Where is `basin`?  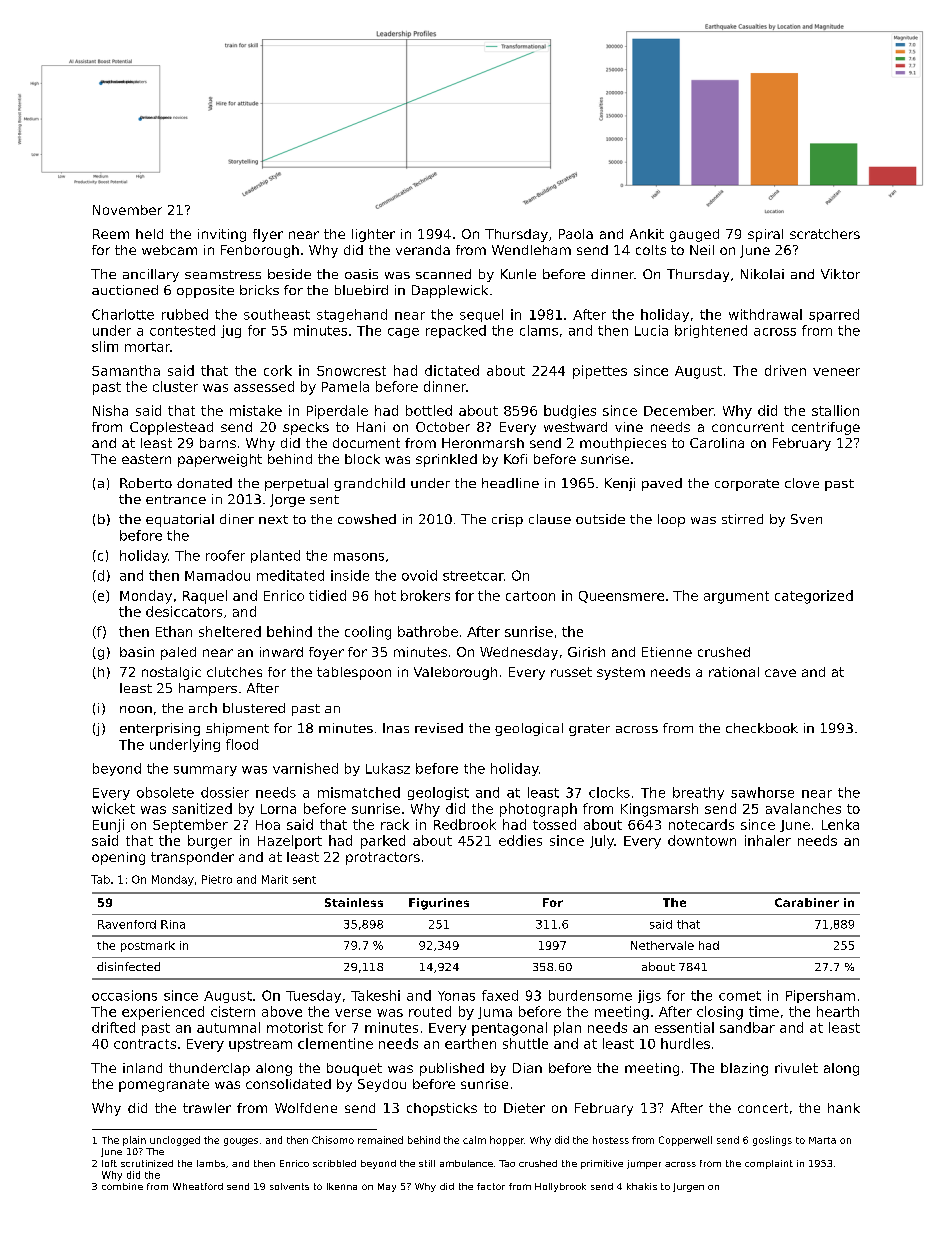
basin is located at coordinates (137, 652).
